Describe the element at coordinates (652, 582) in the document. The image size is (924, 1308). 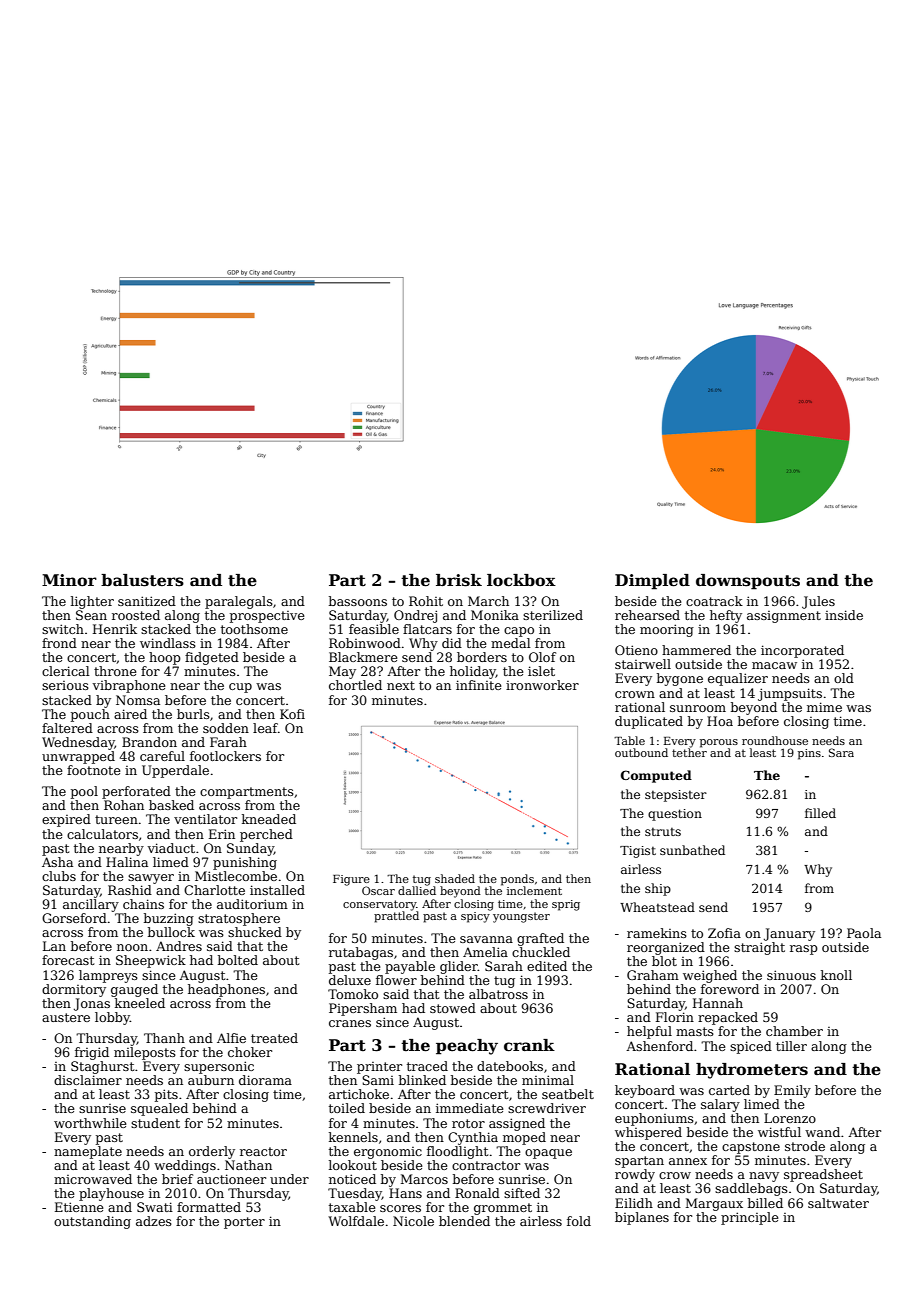
I see `Dimpled` at that location.
